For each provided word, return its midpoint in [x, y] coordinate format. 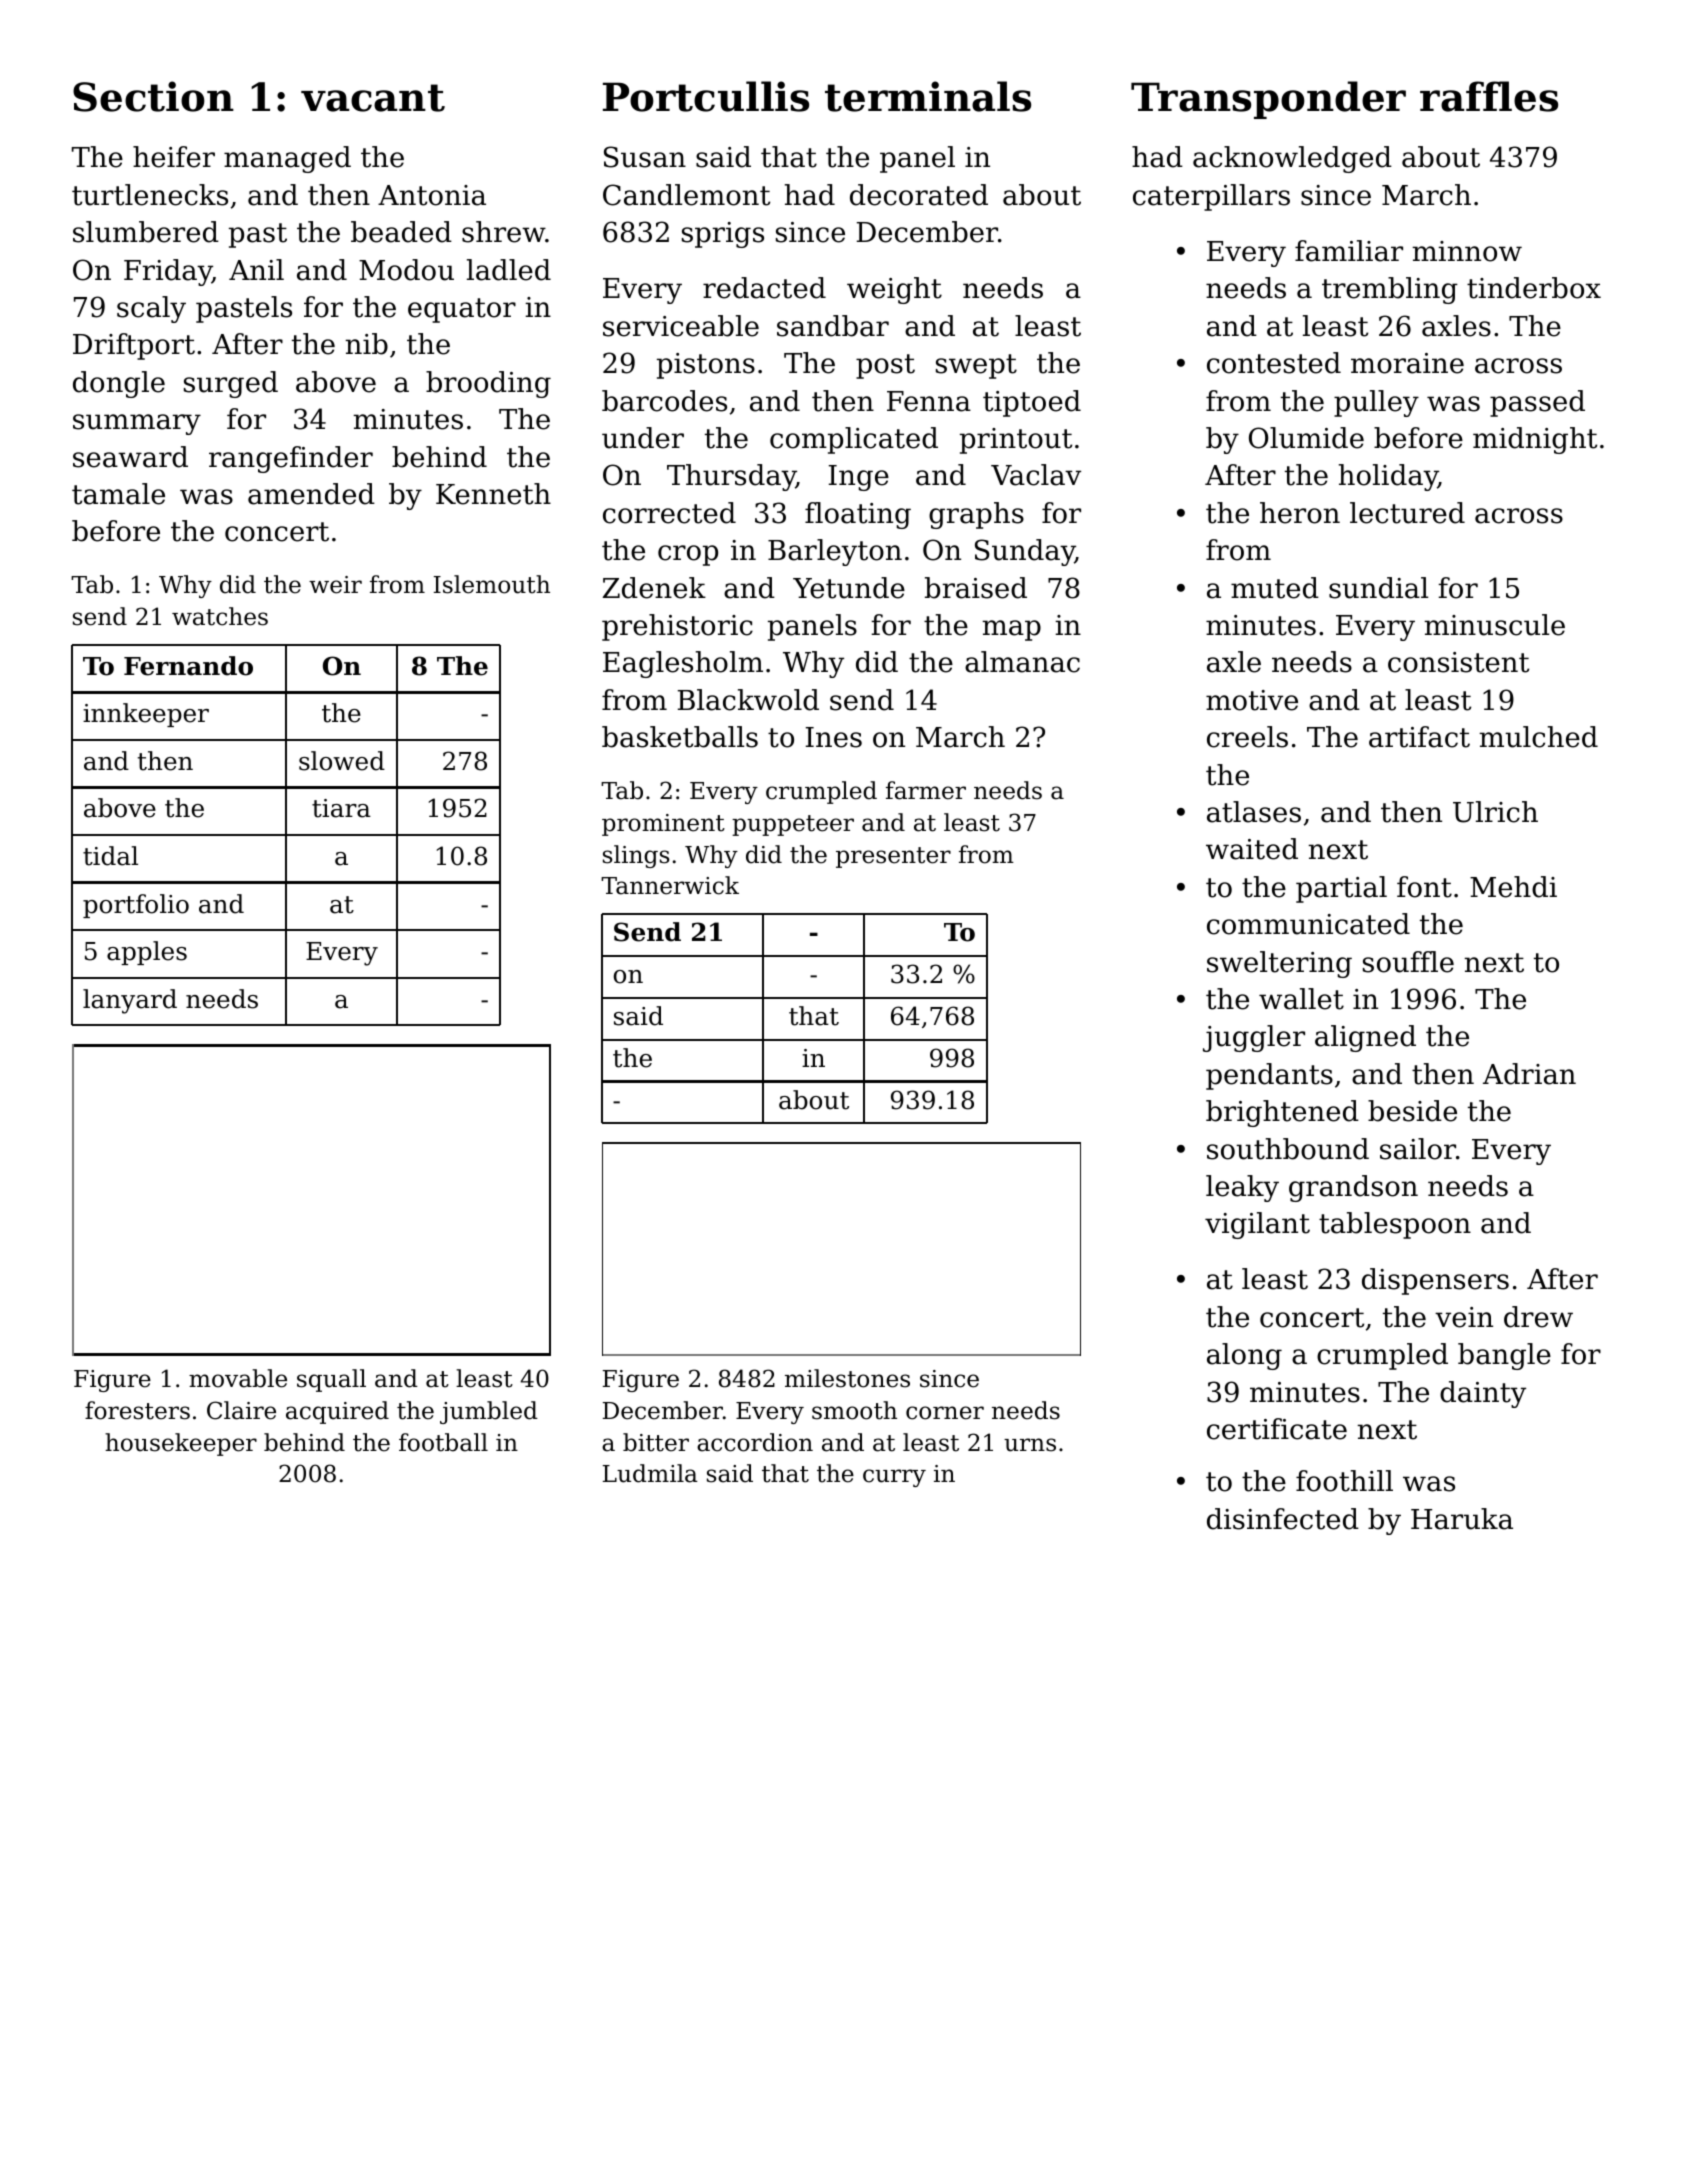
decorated [919, 195]
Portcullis [706, 96]
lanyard [130, 1001]
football [443, 1442]
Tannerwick [670, 885]
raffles [1489, 96]
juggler [1254, 1038]
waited [1252, 849]
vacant [373, 98]
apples [147, 953]
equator [462, 310]
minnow [1467, 251]
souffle [1408, 962]
